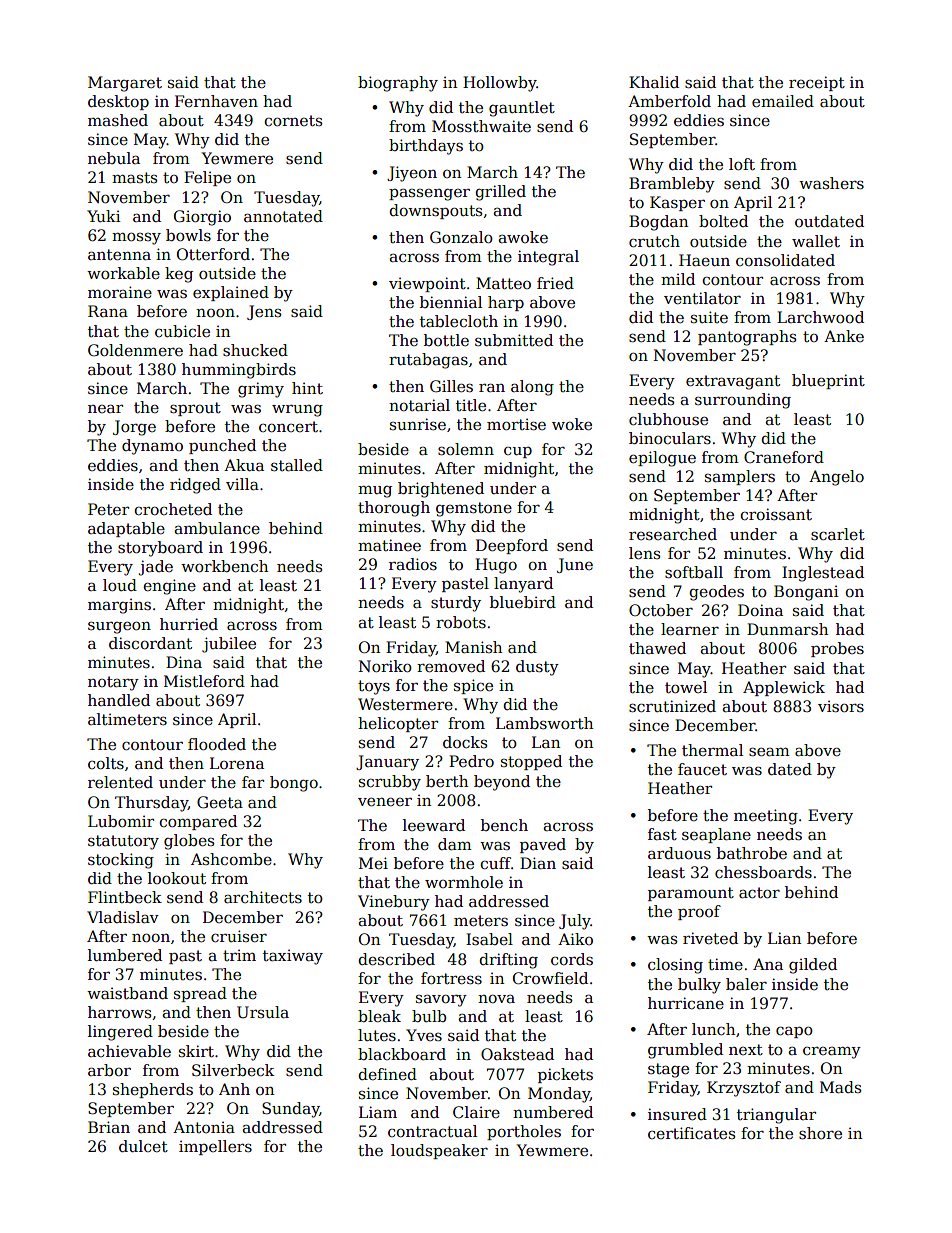 This screenshot has width=952, height=1233. What do you see at coordinates (691, 894) in the screenshot?
I see `paramount` at bounding box center [691, 894].
